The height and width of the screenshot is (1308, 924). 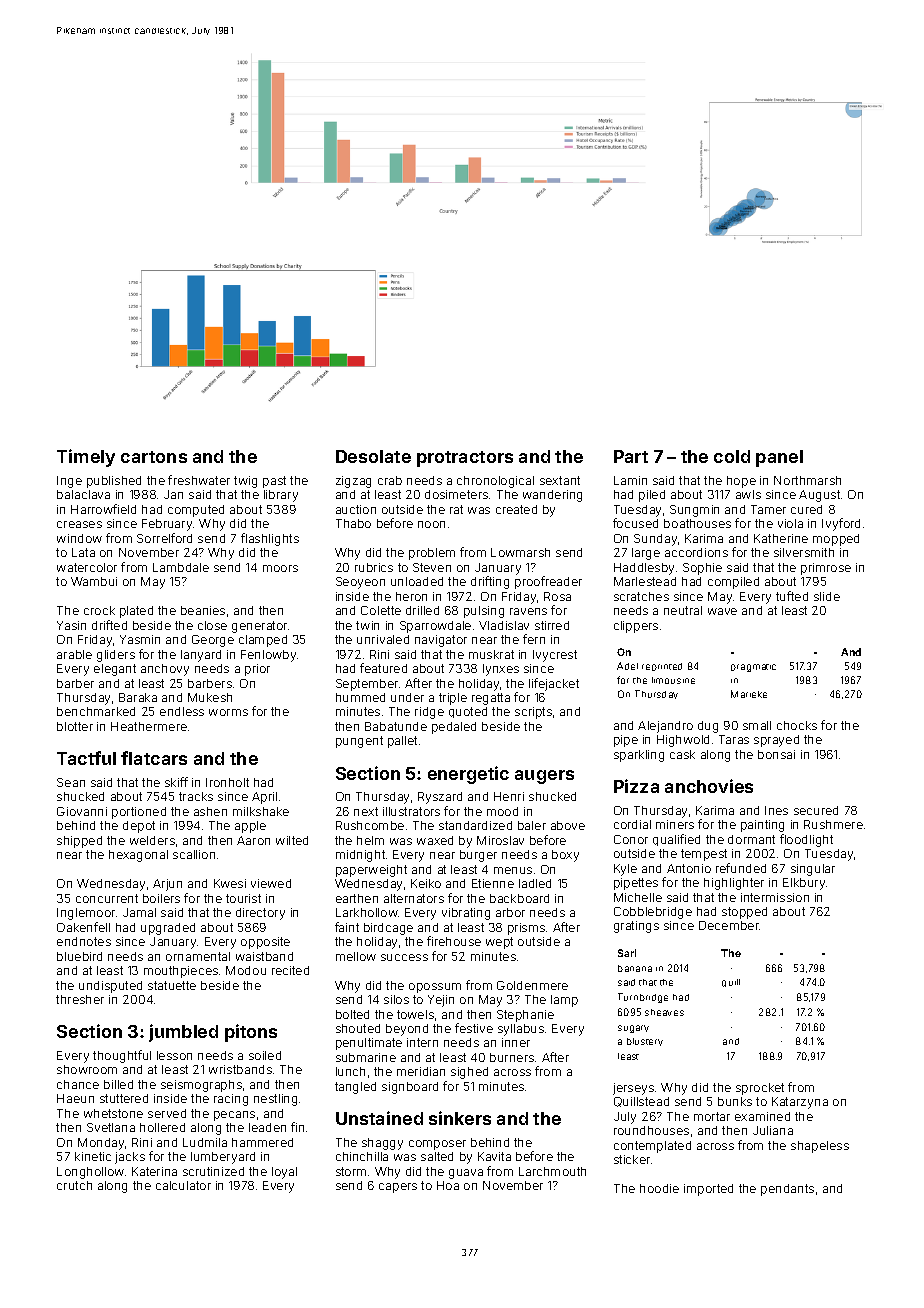 What do you see at coordinates (74, 1185) in the screenshot?
I see `crutch` at bounding box center [74, 1185].
